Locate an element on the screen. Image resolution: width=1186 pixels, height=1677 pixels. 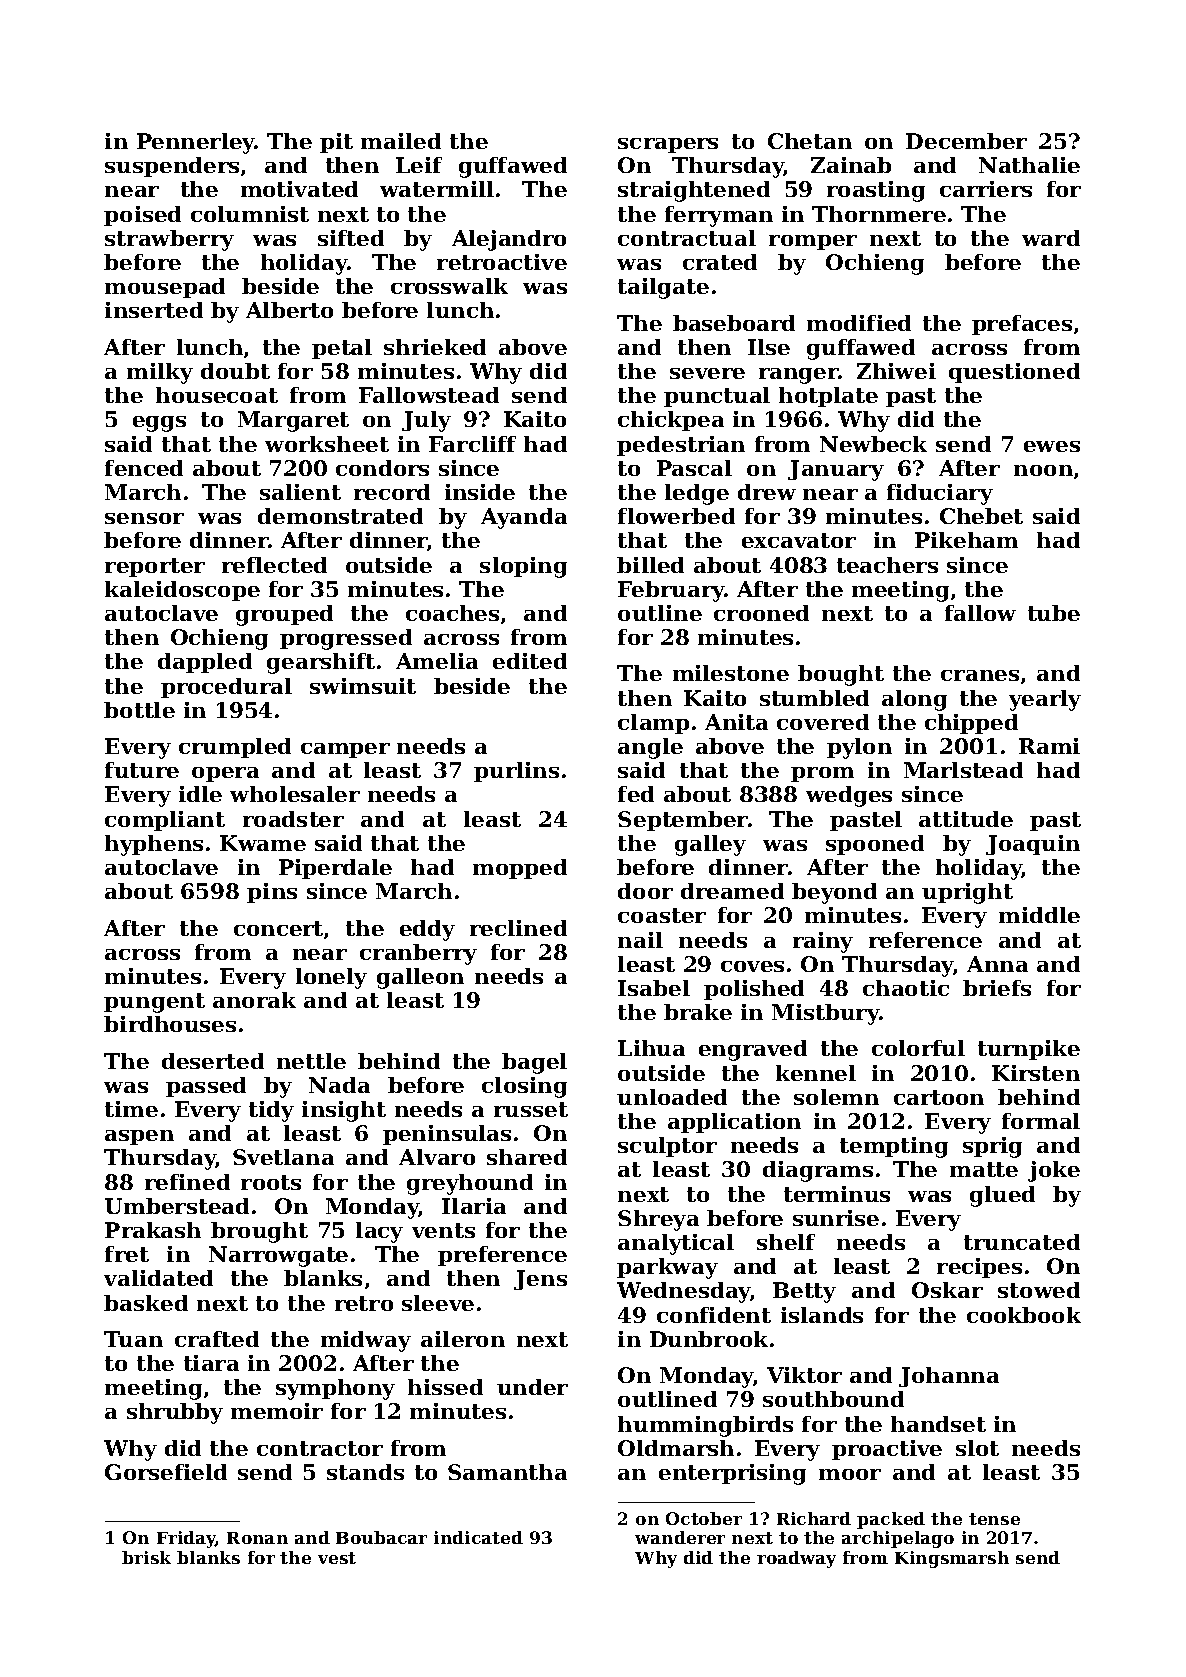
angle is located at coordinates (650, 748).
